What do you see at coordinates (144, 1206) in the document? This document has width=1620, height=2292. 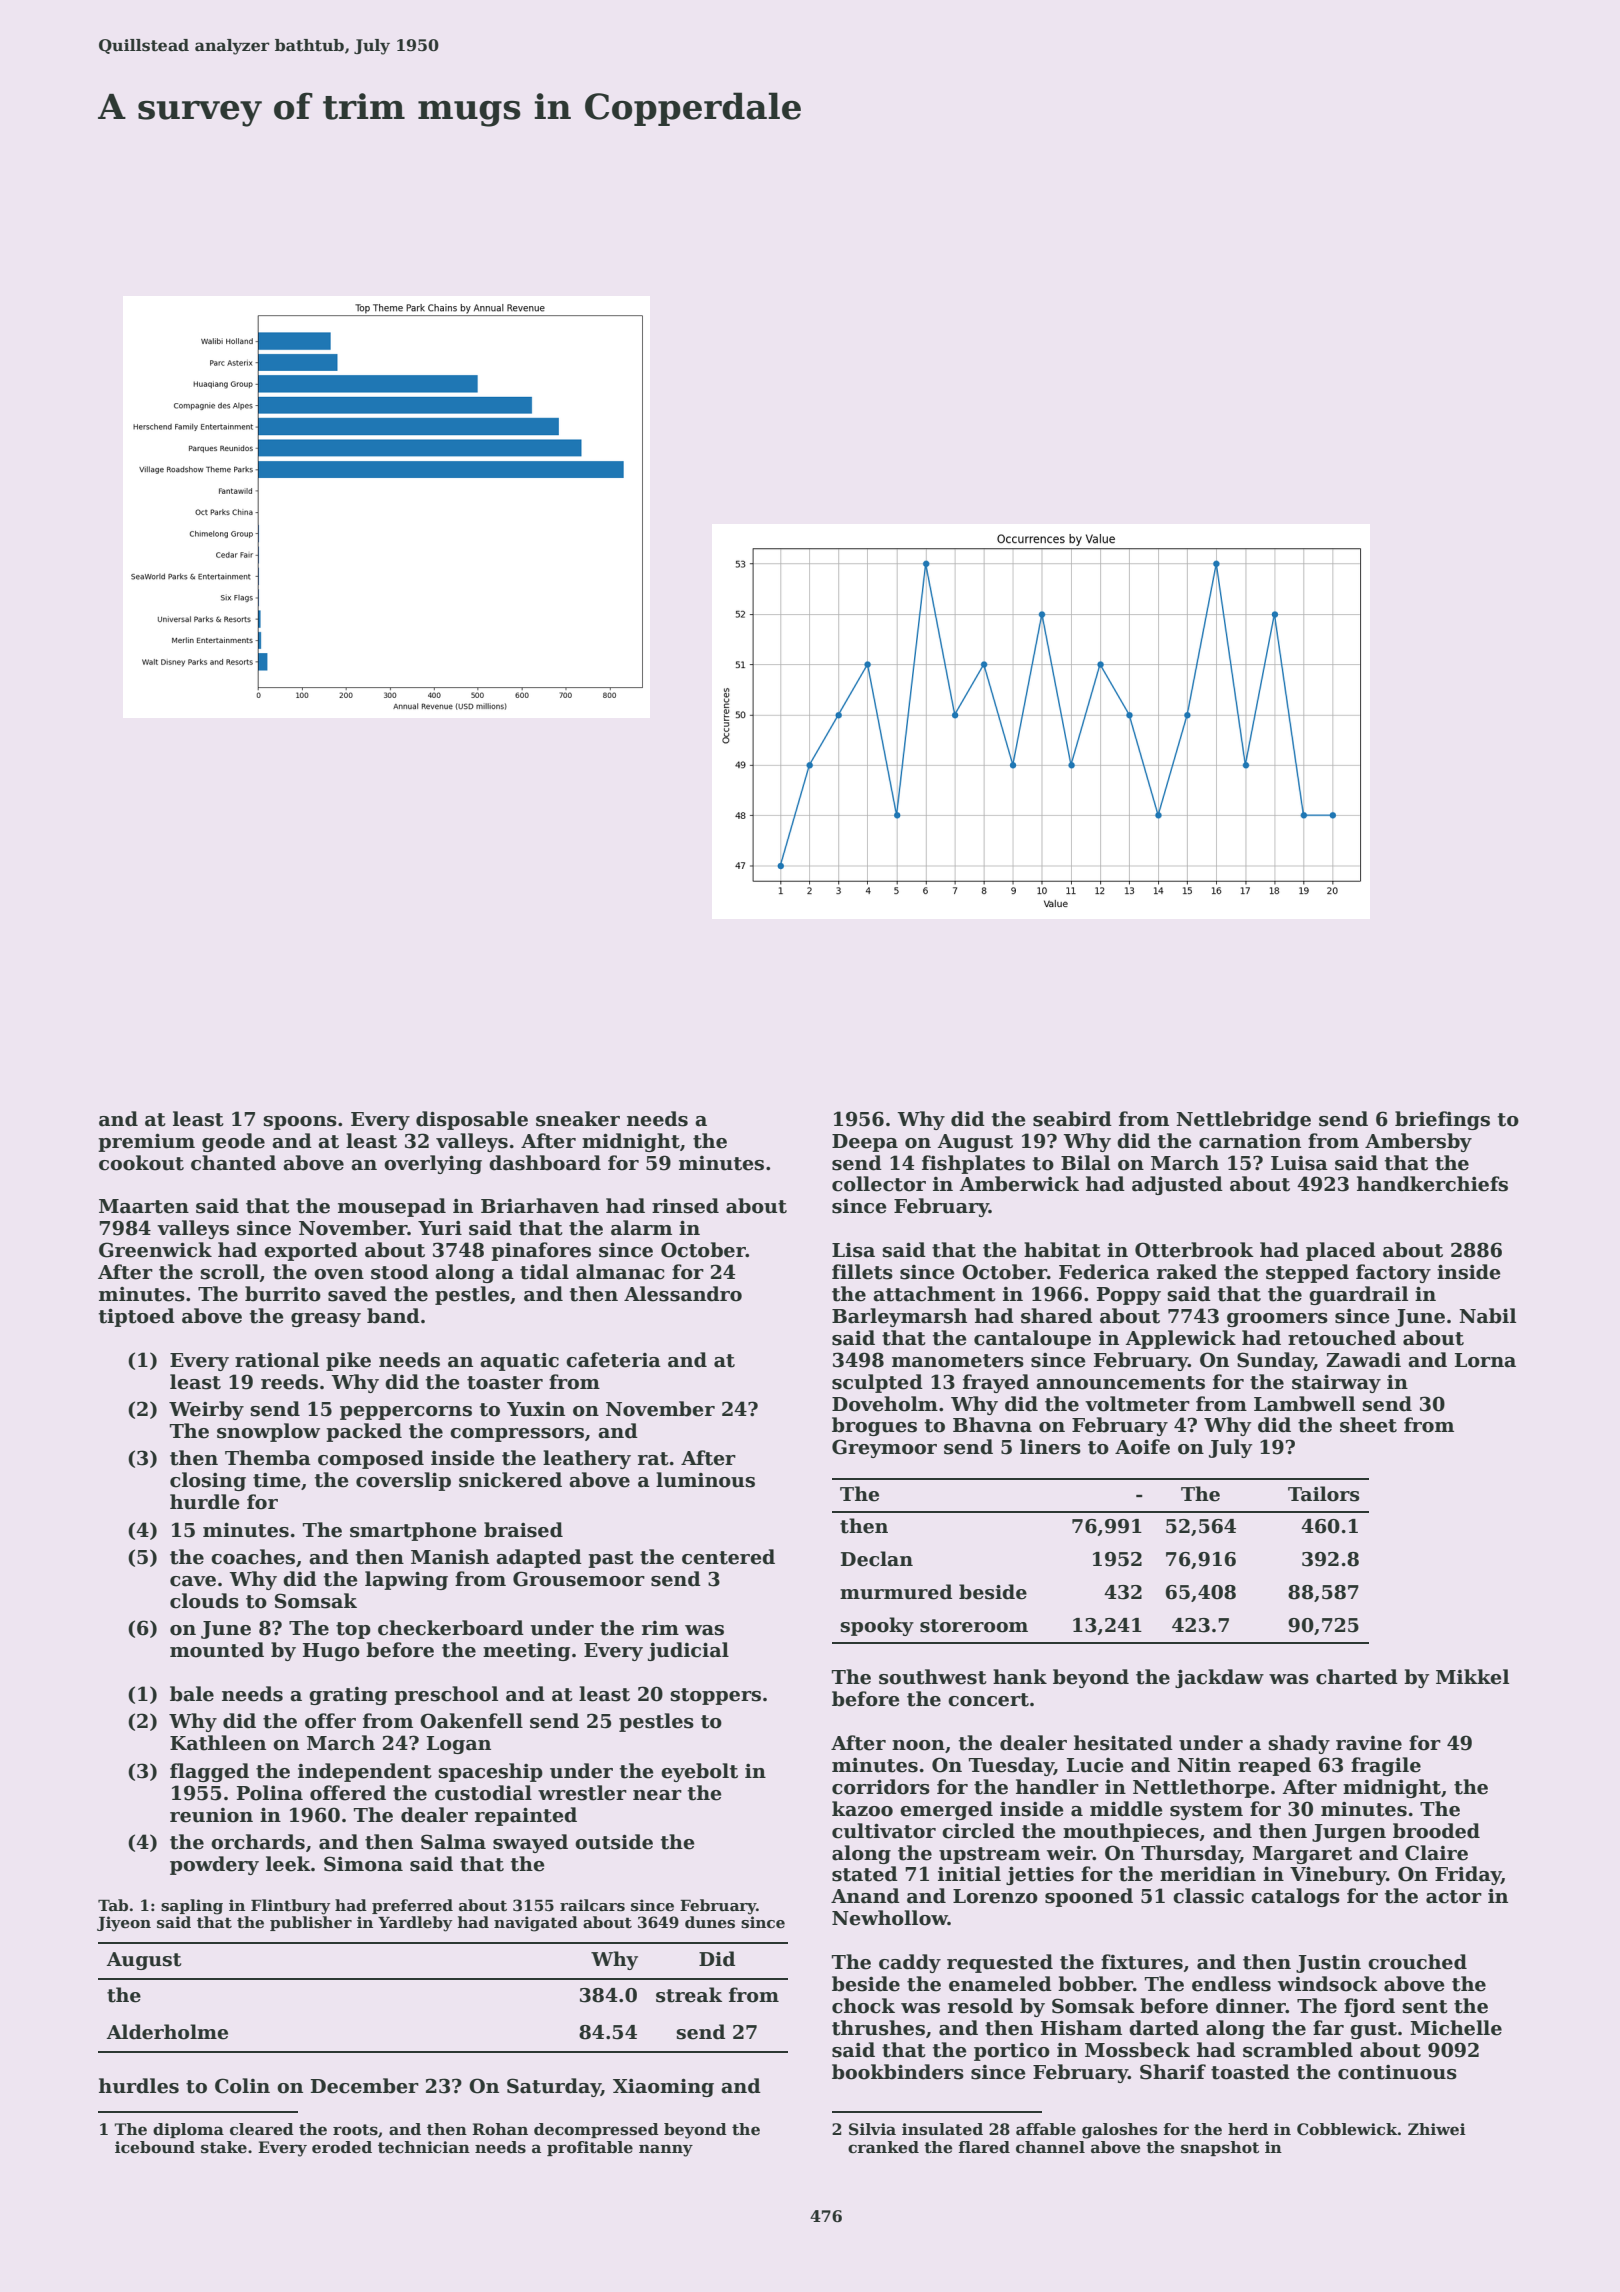 I see `Maarten` at bounding box center [144, 1206].
